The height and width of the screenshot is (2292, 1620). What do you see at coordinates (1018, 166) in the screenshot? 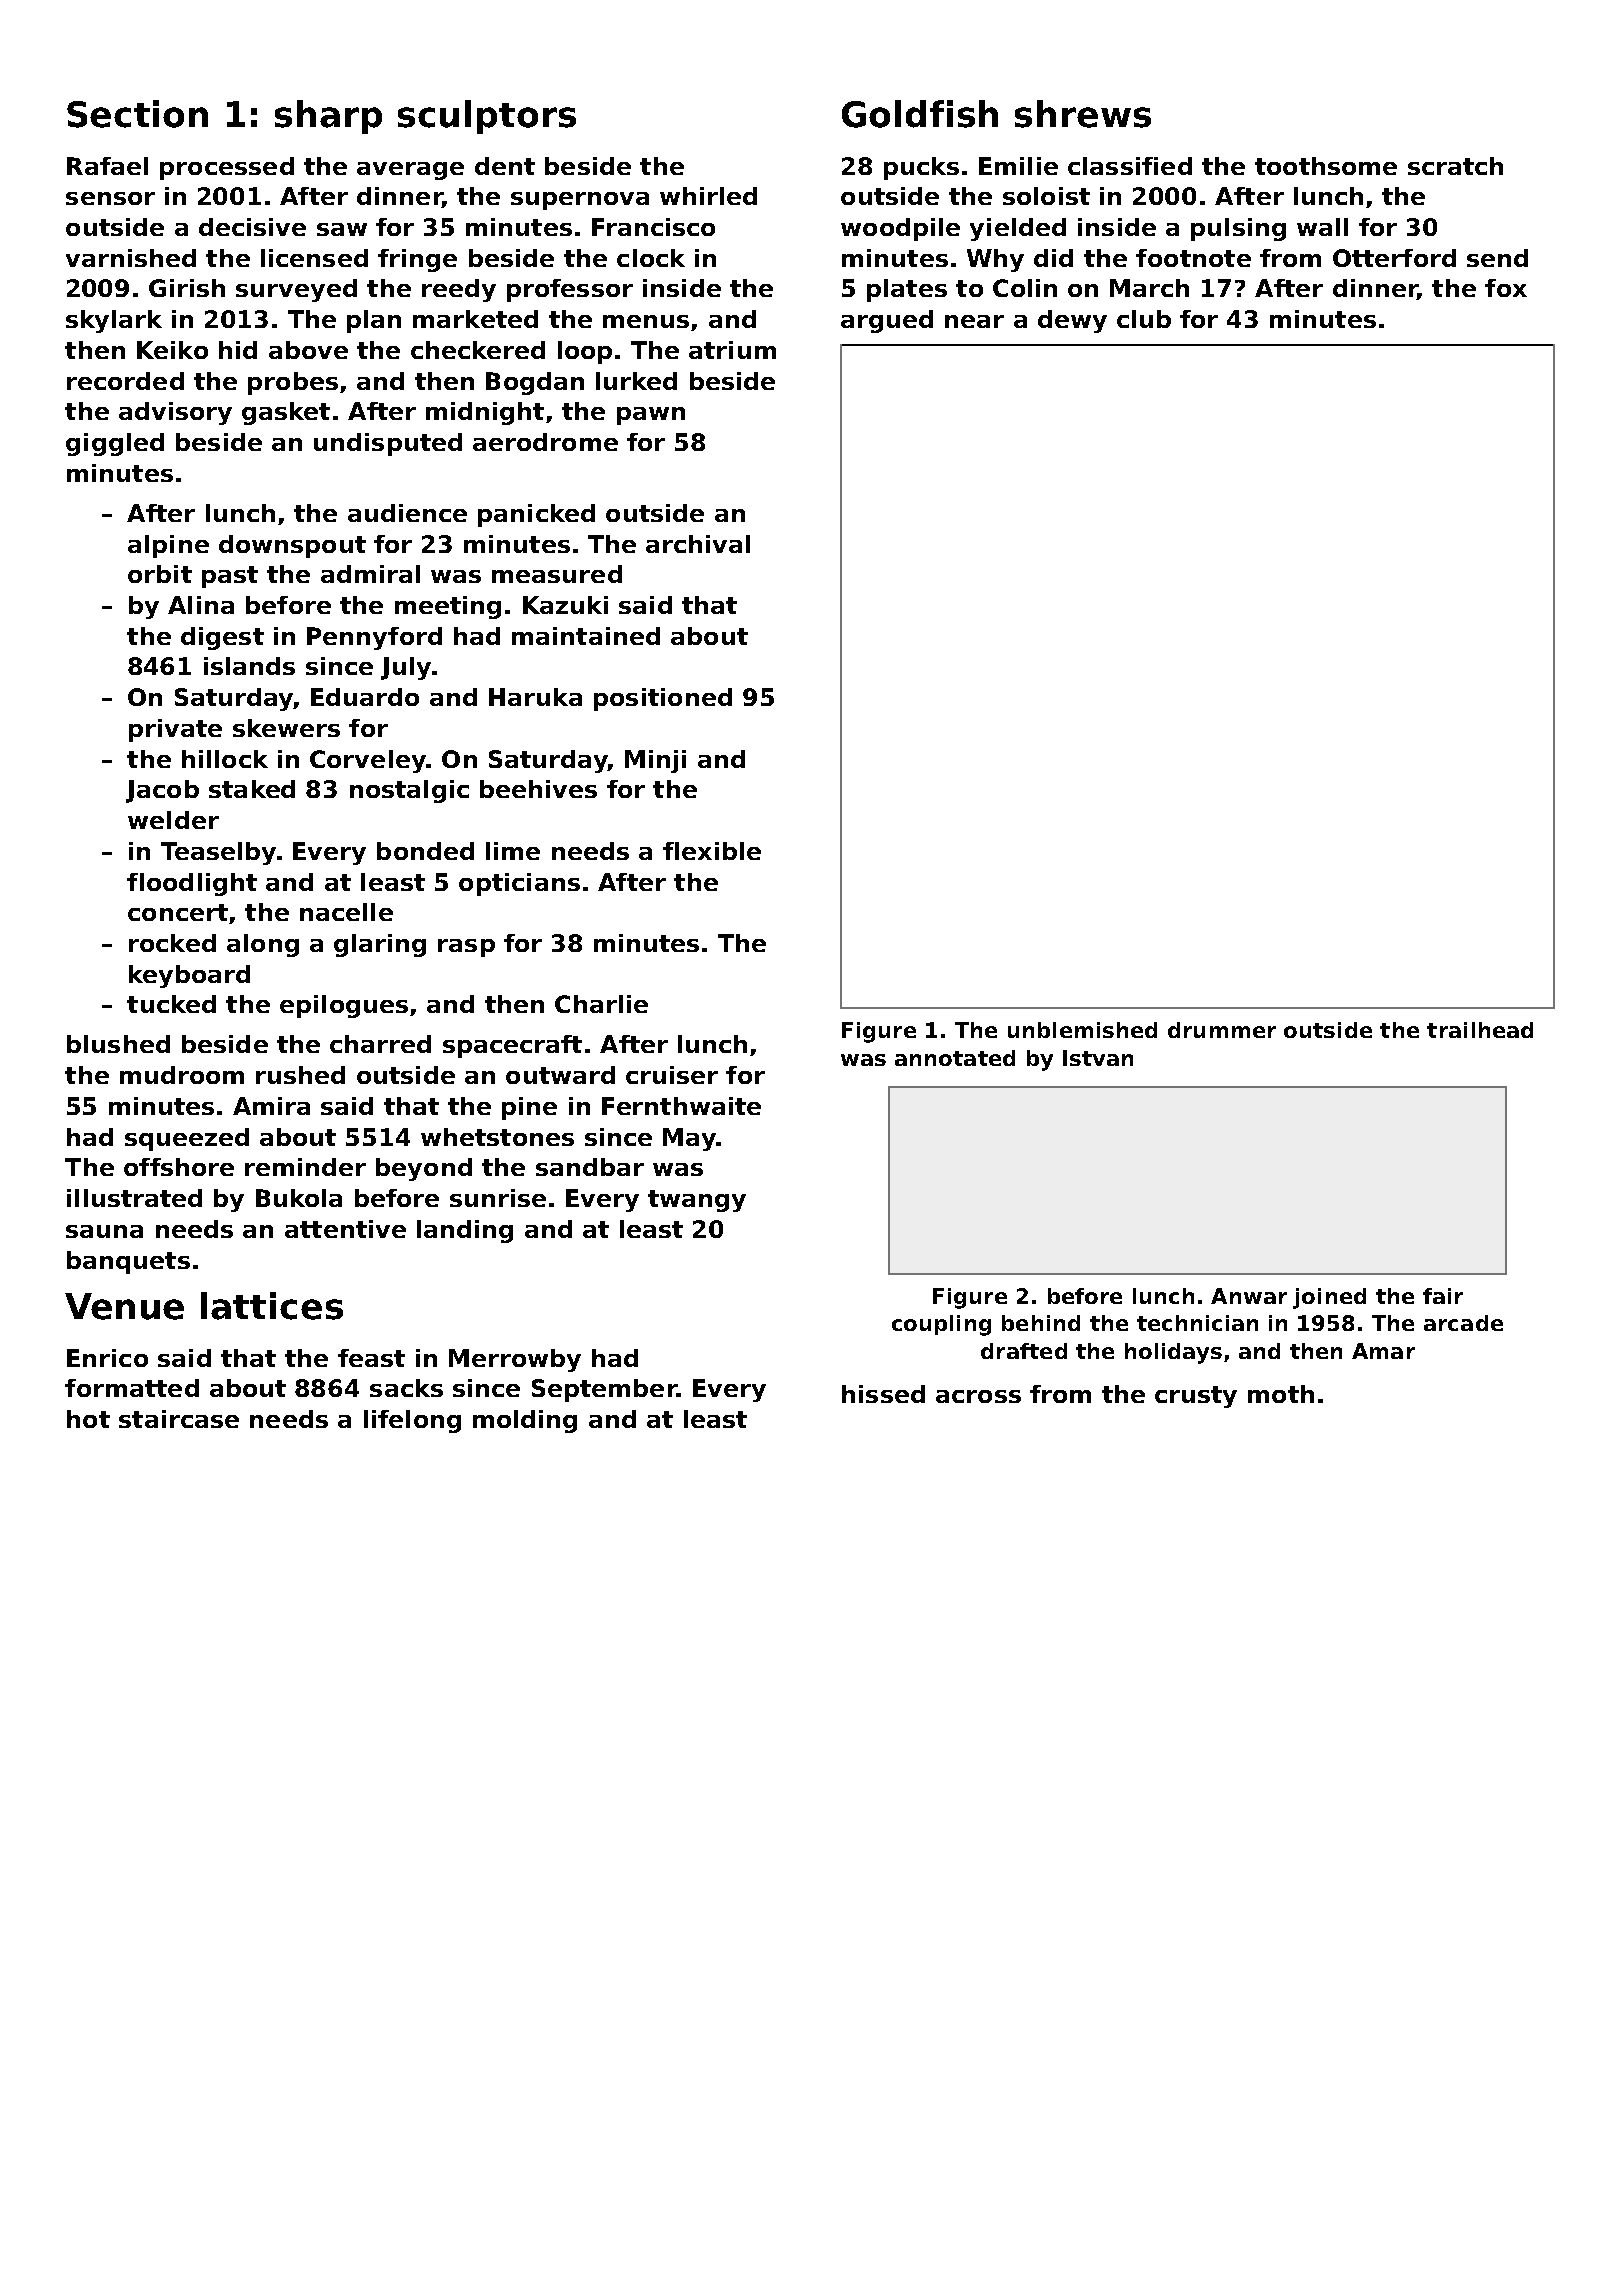
I see `Emilie` at bounding box center [1018, 166].
